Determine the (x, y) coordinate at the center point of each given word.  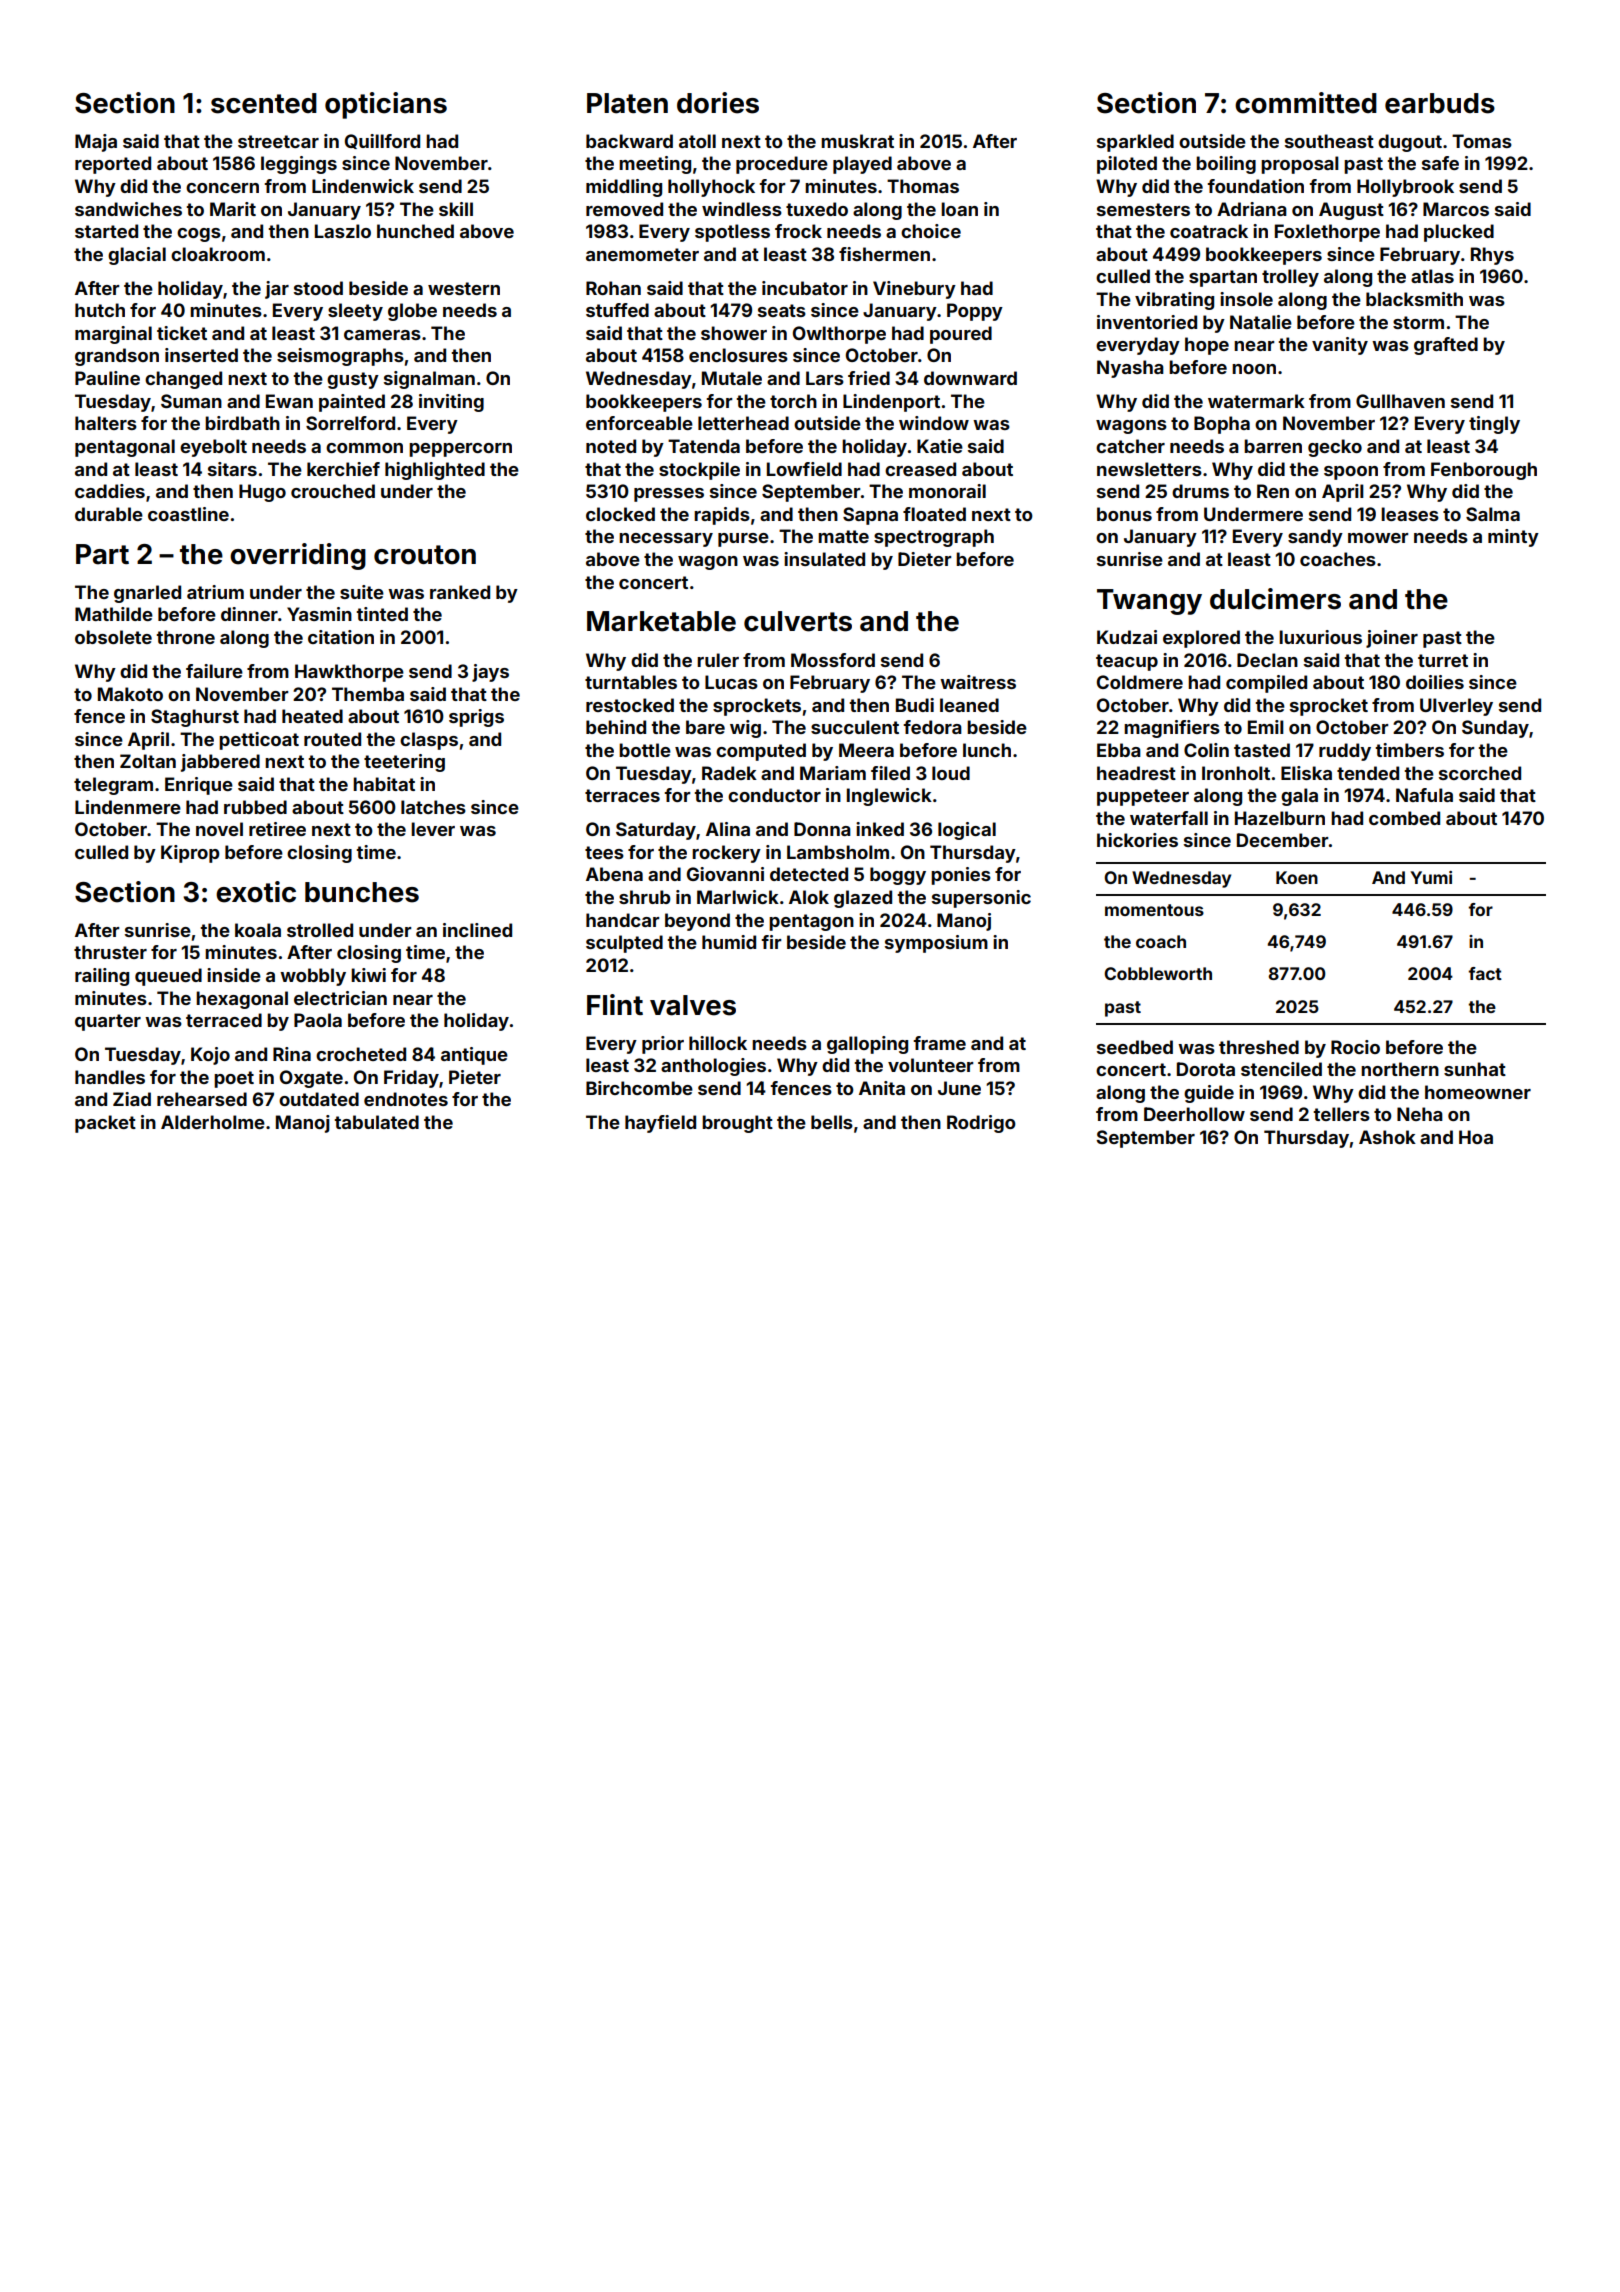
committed (1306, 103)
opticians (386, 105)
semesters (1143, 209)
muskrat (857, 141)
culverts (798, 621)
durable (109, 514)
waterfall (1169, 818)
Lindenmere (128, 807)
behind (616, 727)
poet (234, 1079)
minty (1513, 538)
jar (277, 290)
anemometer (642, 254)
